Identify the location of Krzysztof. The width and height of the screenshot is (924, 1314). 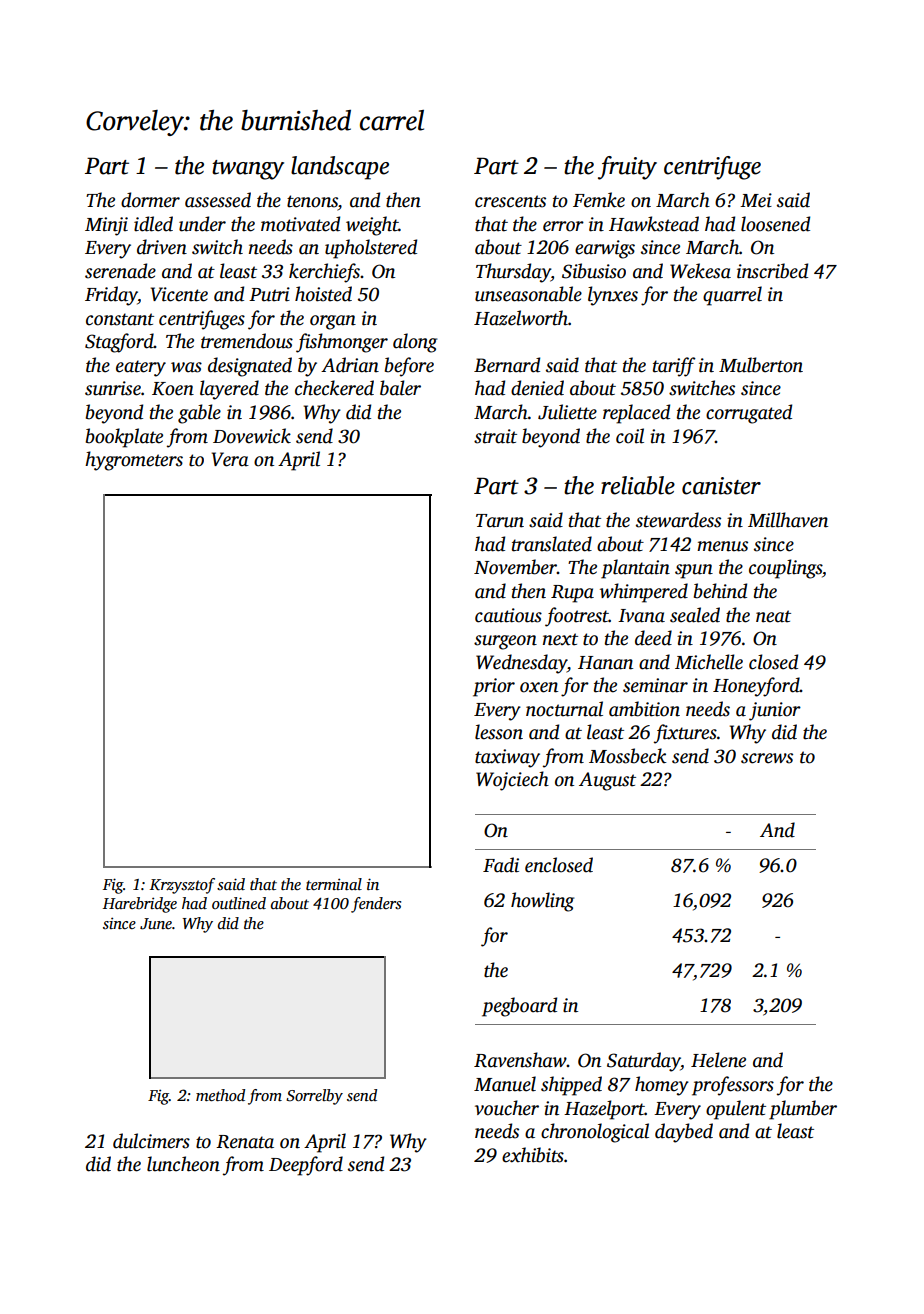
(182, 886).
